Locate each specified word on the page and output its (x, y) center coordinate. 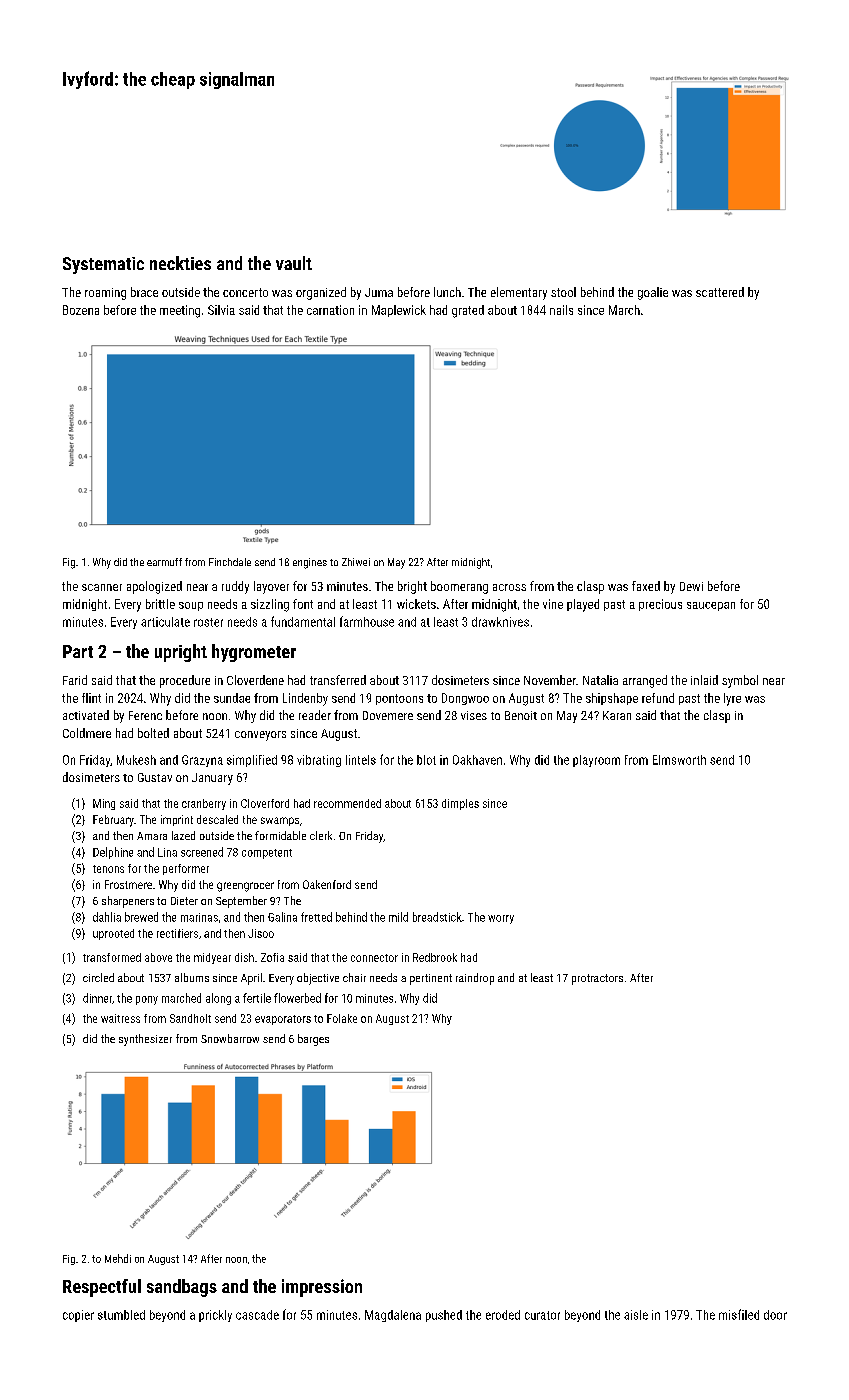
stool (563, 292)
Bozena (81, 310)
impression (322, 1288)
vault (294, 263)
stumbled (121, 1315)
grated (468, 311)
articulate (165, 622)
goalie (653, 293)
